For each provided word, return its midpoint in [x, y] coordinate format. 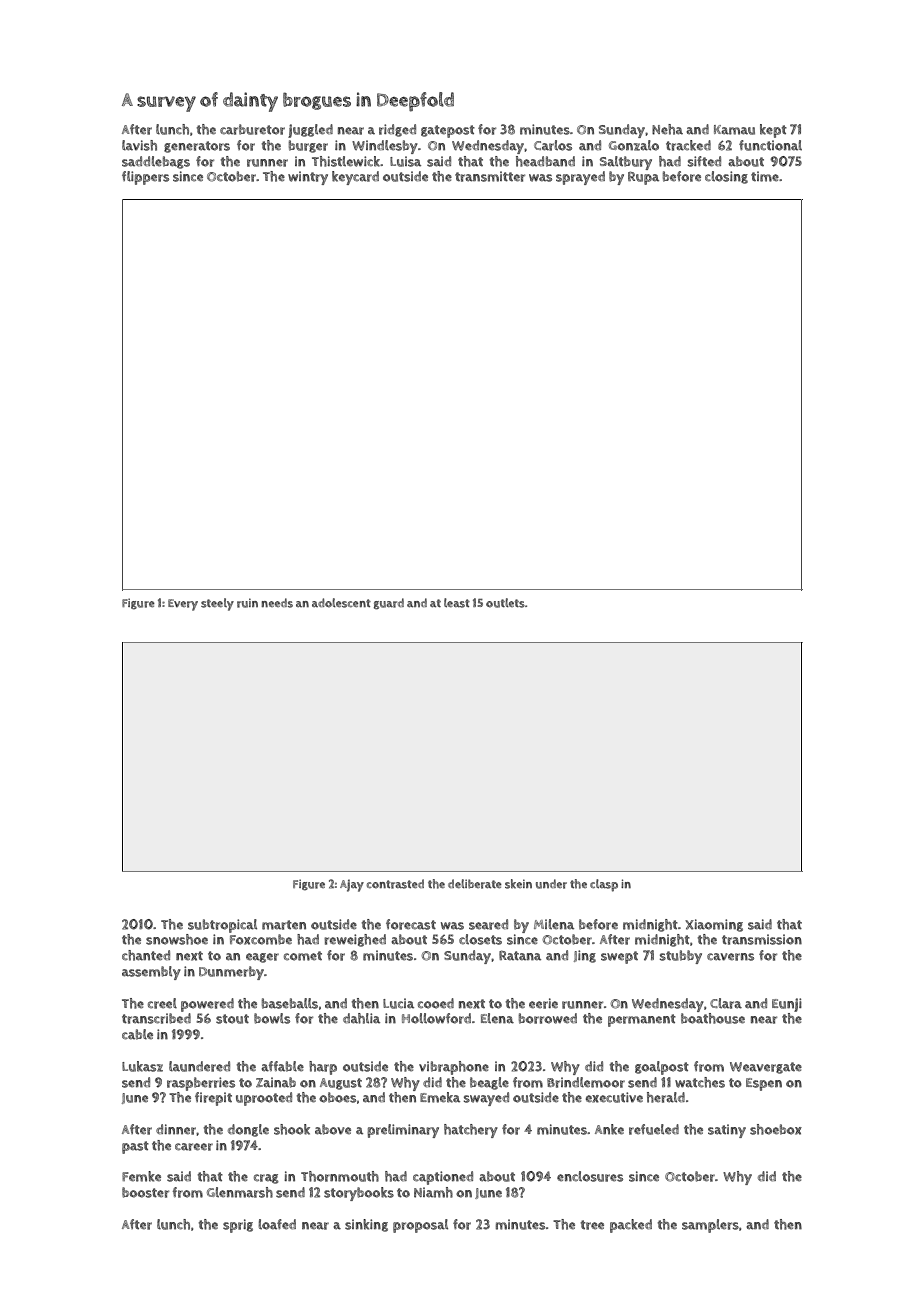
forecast [411, 924]
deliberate [475, 884]
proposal [420, 1226]
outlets [505, 603]
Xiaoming [714, 925]
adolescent [341, 603]
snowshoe [177, 939]
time [765, 176]
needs [277, 603]
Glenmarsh [240, 1192]
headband [545, 161]
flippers [145, 178]
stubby [680, 957]
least [457, 603]
